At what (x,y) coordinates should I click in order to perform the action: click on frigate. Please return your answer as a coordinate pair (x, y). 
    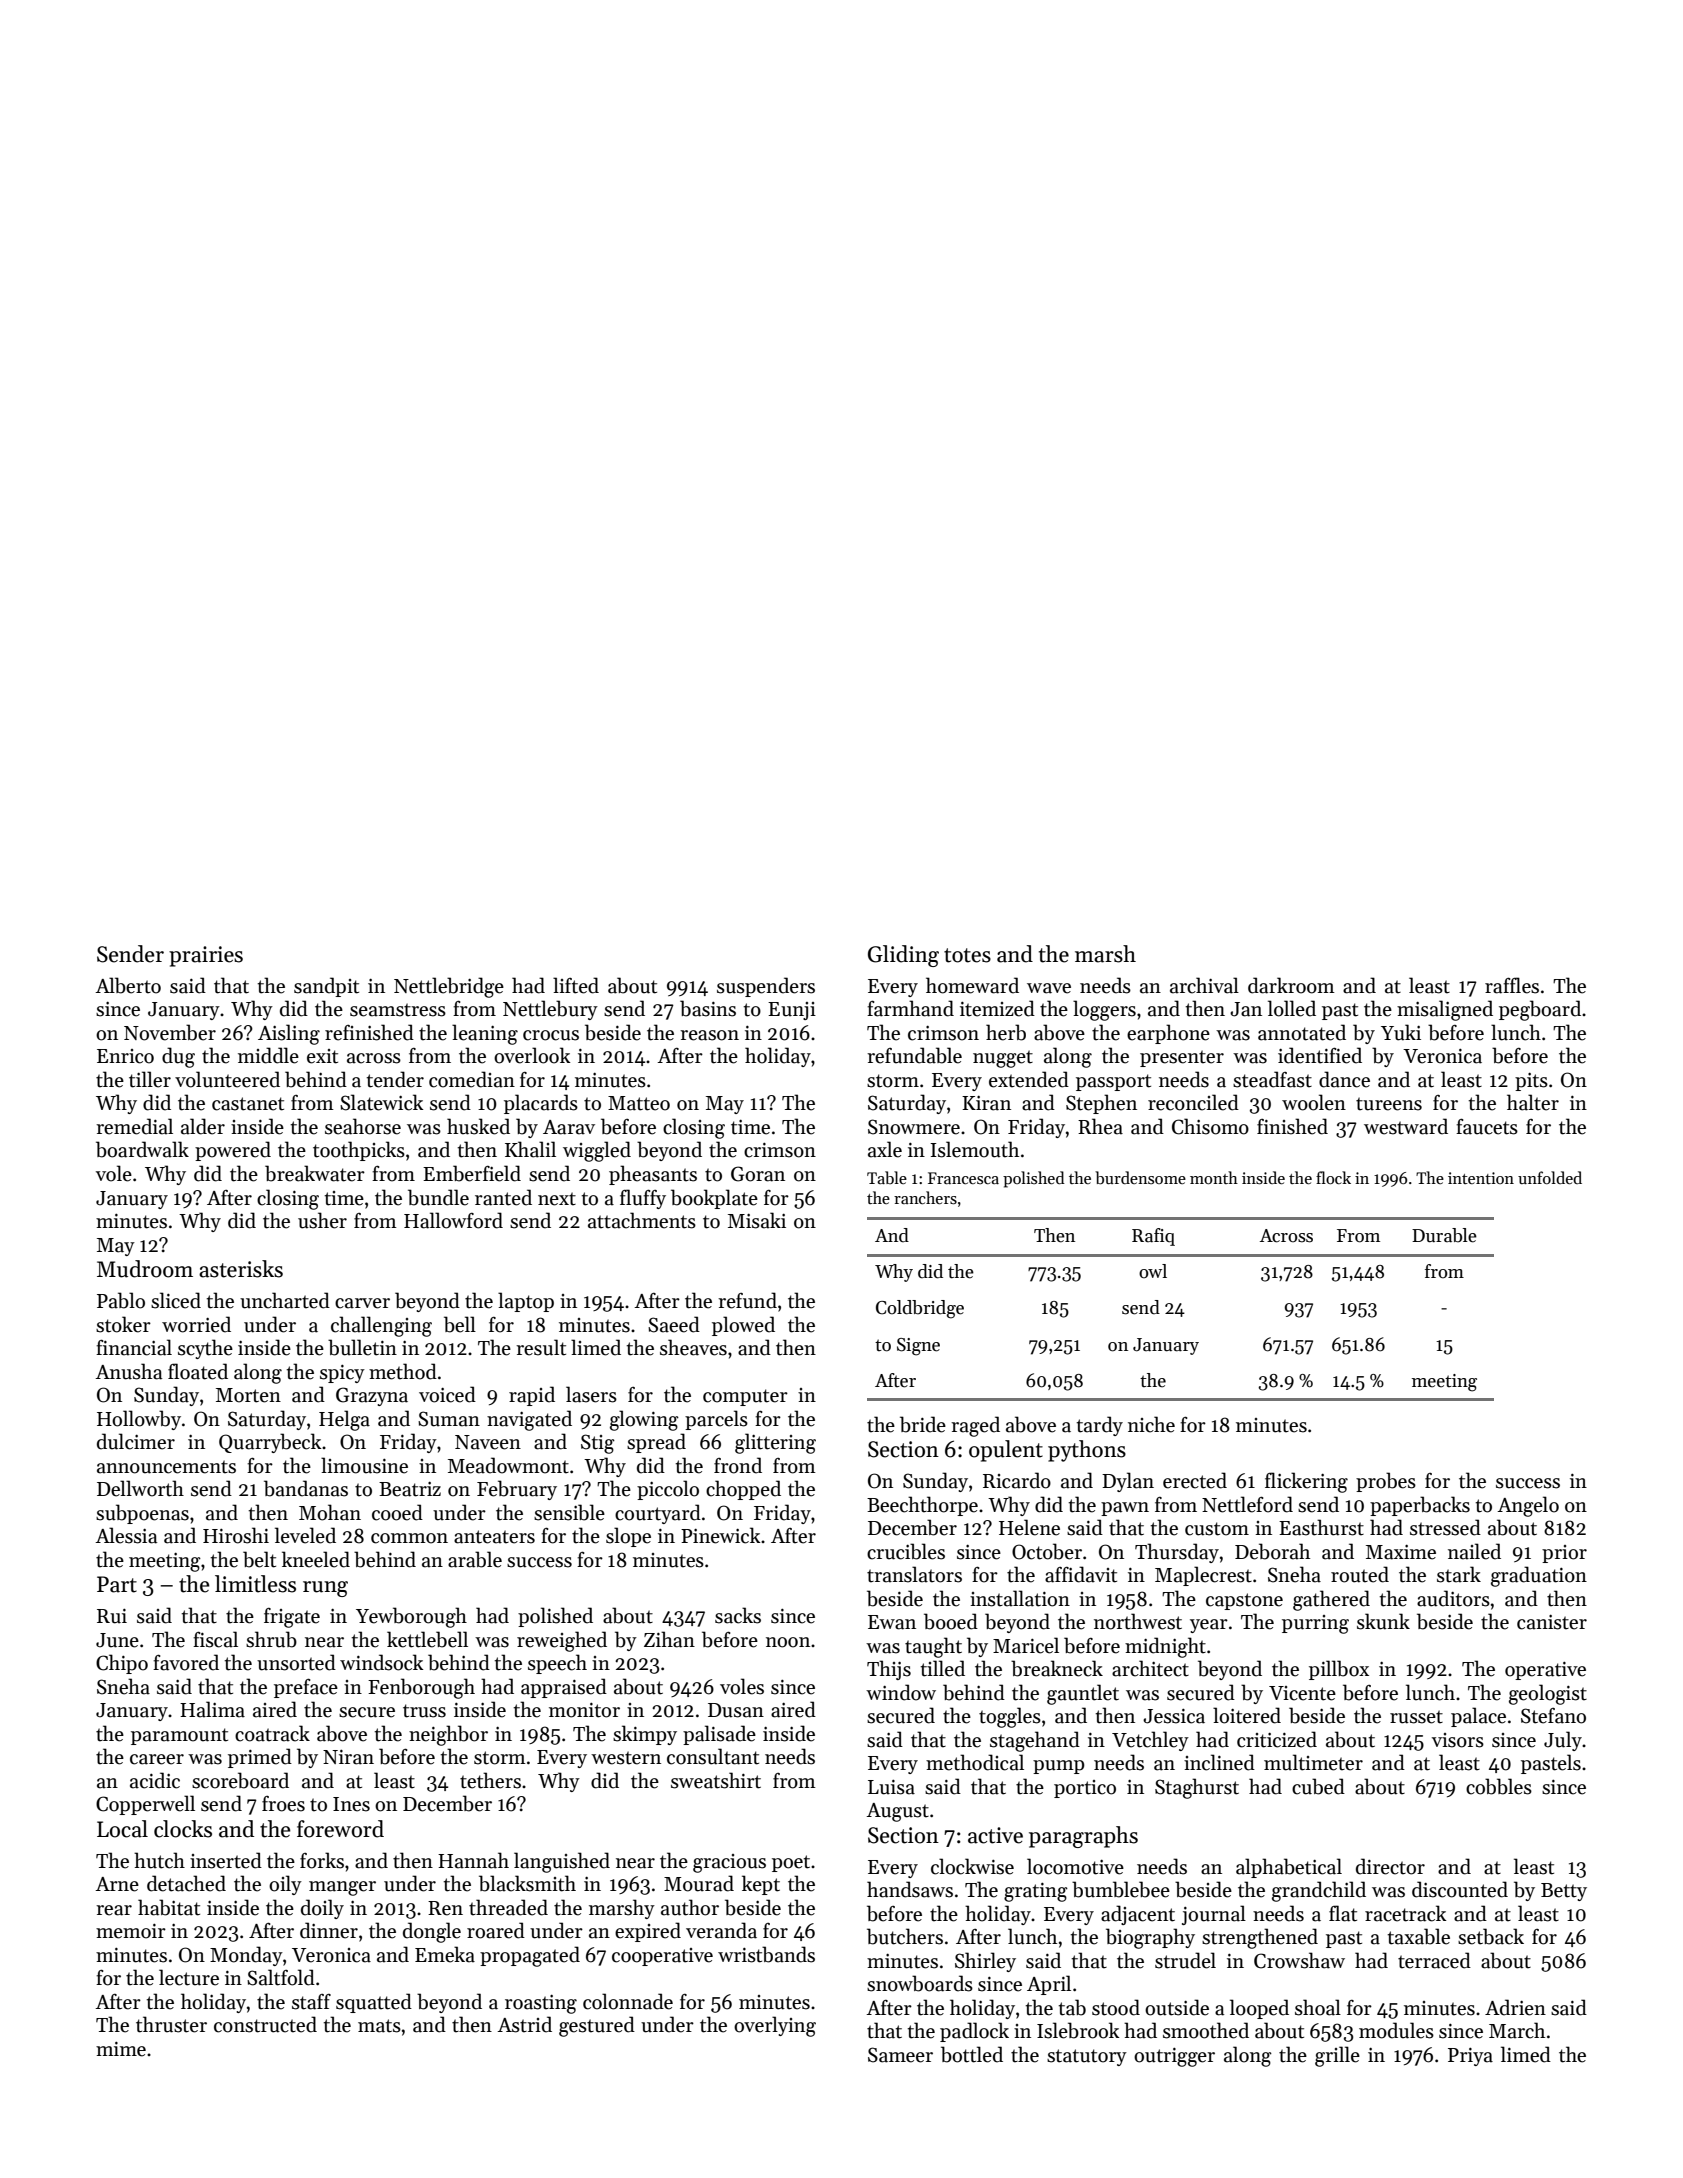
    Looking at the image, I should click on (292, 1618).
